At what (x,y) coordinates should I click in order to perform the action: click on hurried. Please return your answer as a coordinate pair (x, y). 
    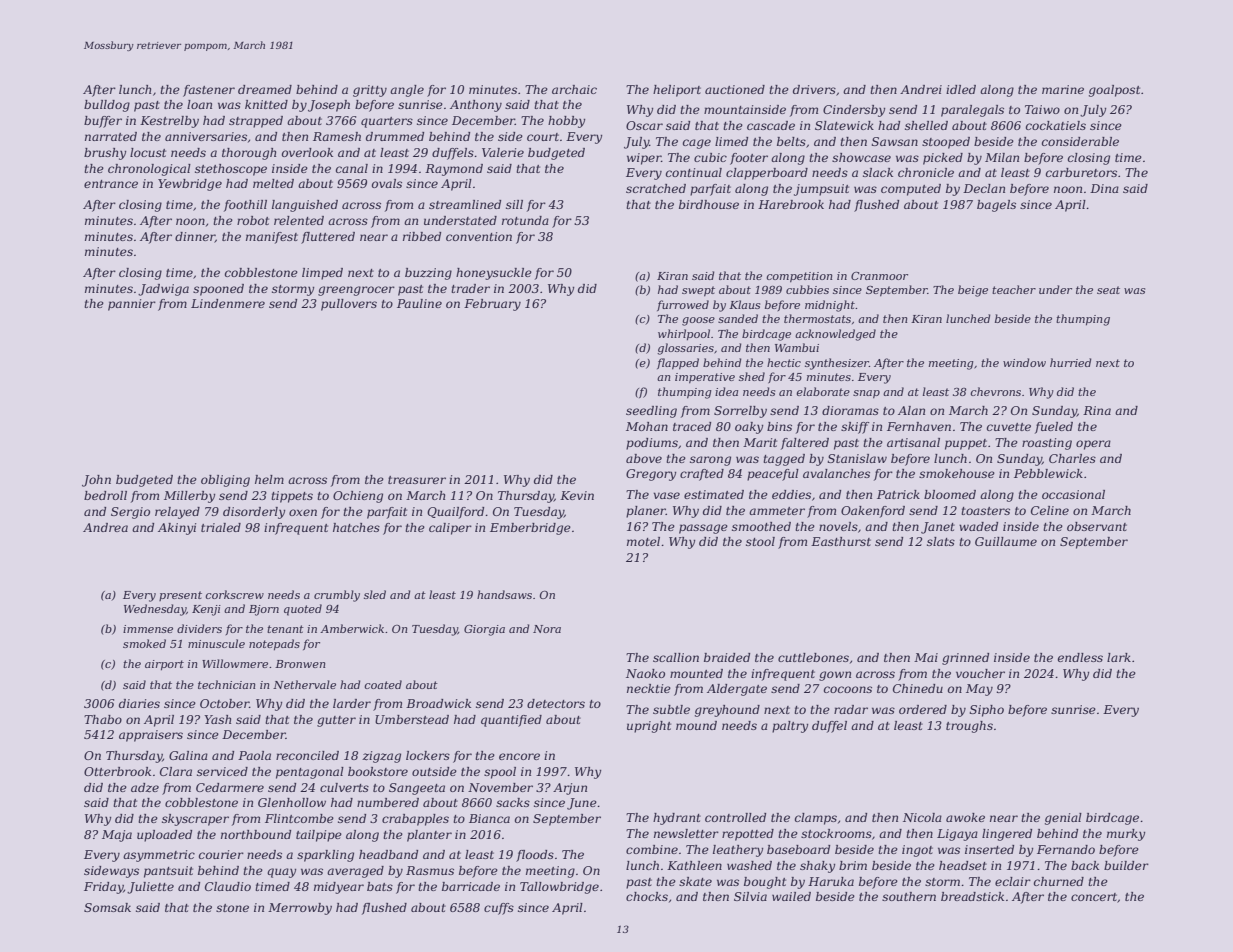
    Looking at the image, I should click on (1071, 362).
